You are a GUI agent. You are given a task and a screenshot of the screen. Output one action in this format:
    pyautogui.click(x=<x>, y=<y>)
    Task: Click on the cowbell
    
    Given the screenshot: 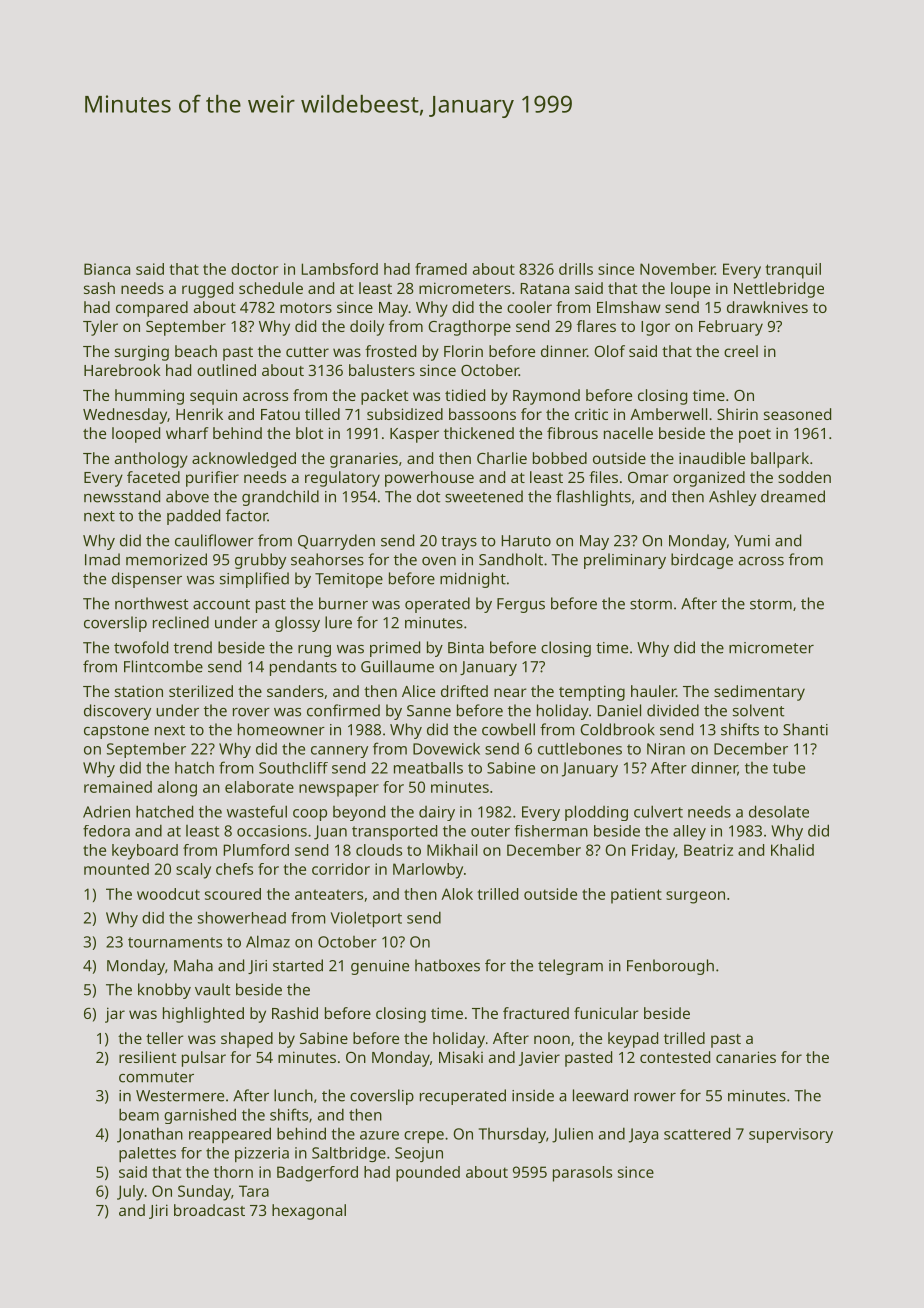 What is the action you would take?
    pyautogui.click(x=508, y=729)
